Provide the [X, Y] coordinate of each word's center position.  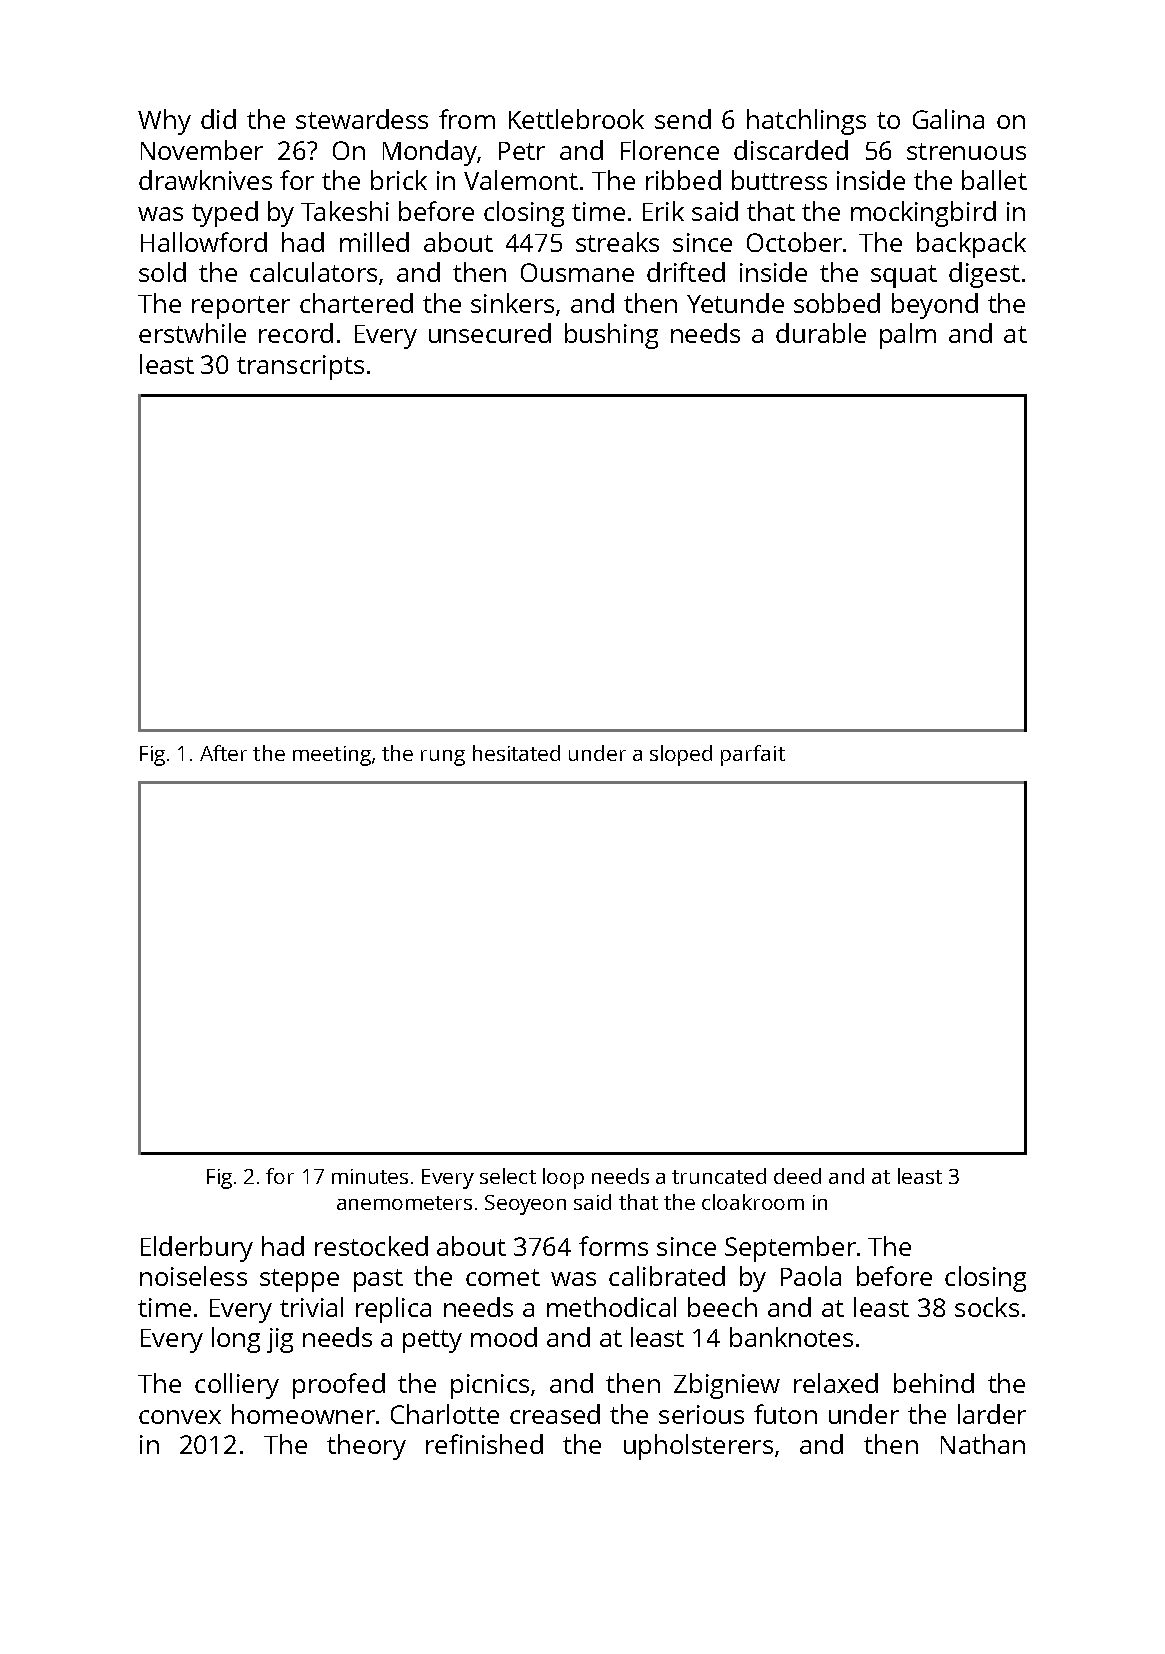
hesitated [516, 753]
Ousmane [577, 272]
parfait [753, 755]
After [223, 753]
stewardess [362, 119]
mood [504, 1337]
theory [366, 1447]
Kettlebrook [576, 119]
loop [563, 1178]
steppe [299, 1280]
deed [797, 1176]
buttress [779, 180]
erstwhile [192, 333]
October [794, 242]
